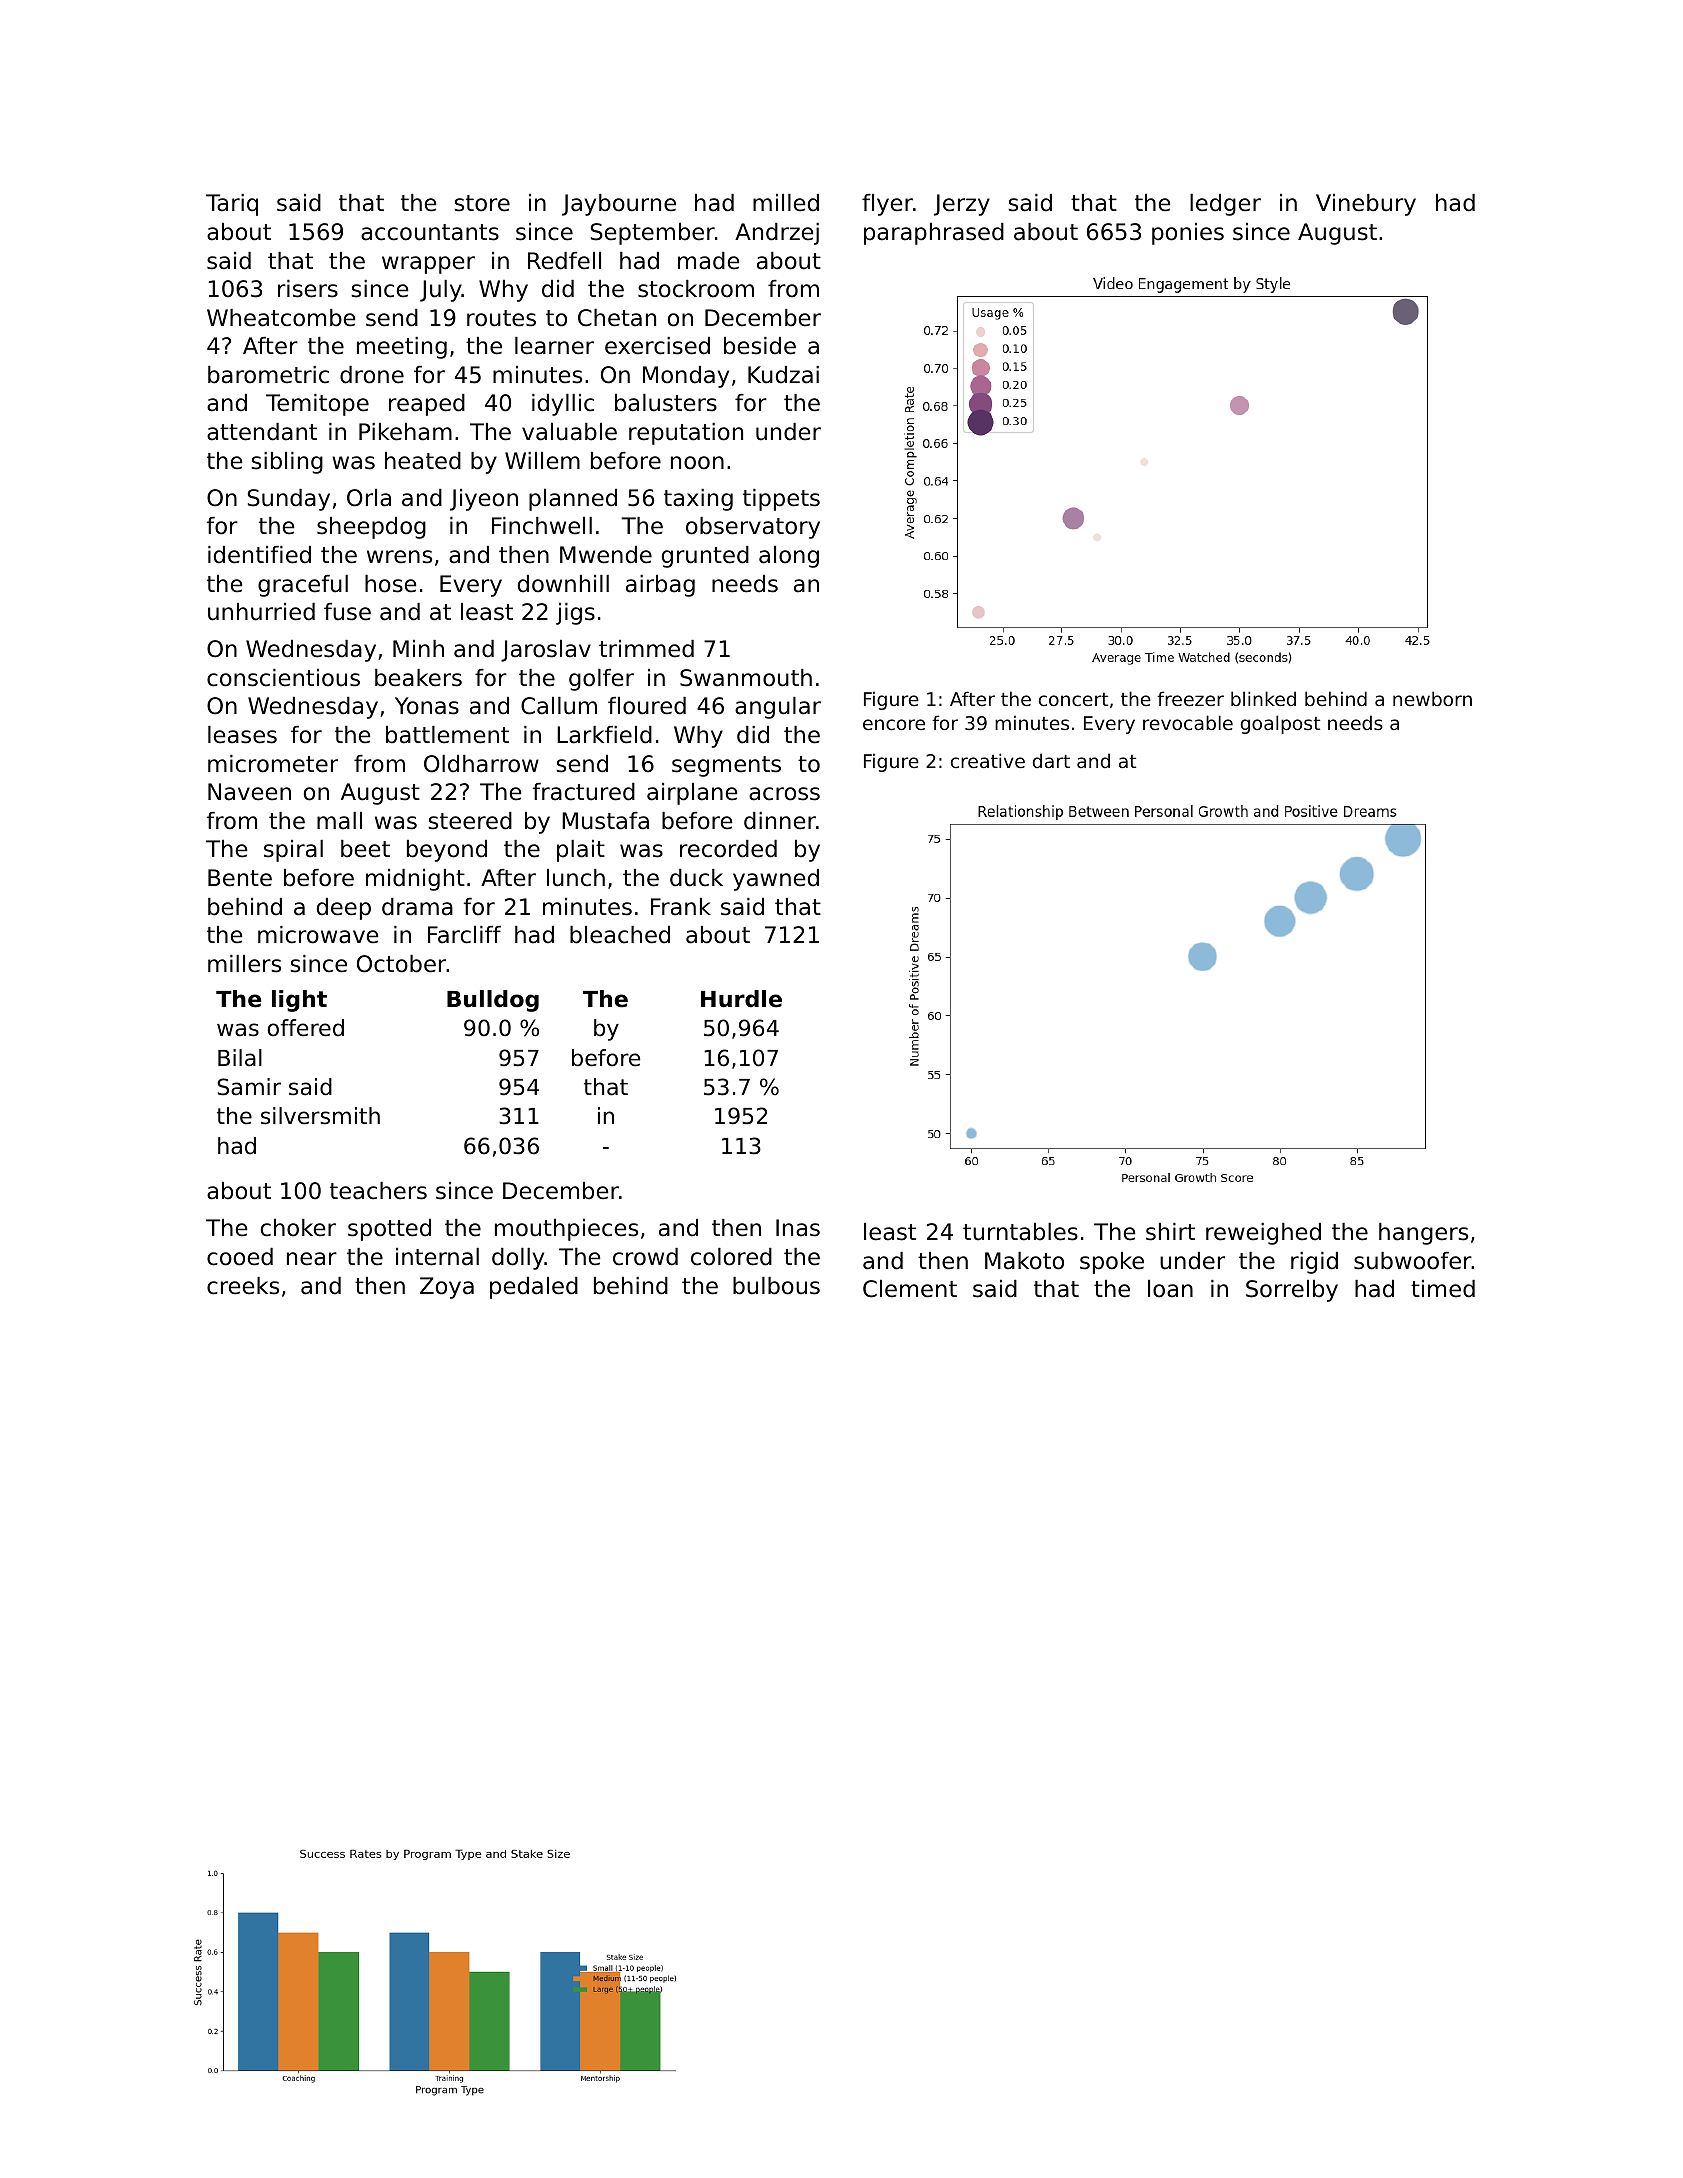 Image resolution: width=1683 pixels, height=2178 pixels. Describe the element at coordinates (1225, 205) in the page. I see `ledger` at that location.
